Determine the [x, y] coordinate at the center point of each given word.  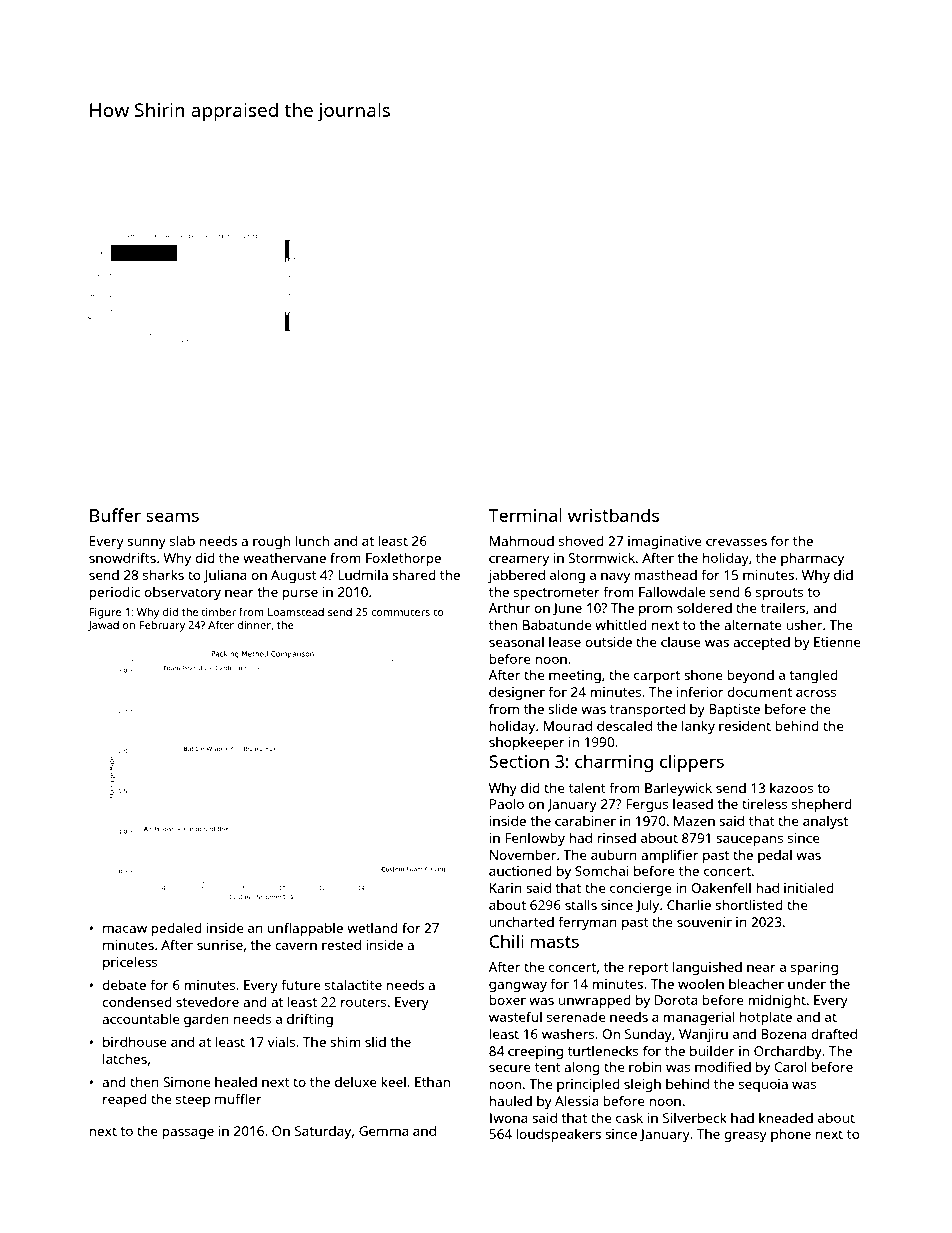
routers [363, 1002]
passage [188, 1134]
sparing [814, 968]
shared [414, 575]
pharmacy [812, 559]
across [816, 693]
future [301, 984]
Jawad [103, 626]
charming [614, 763]
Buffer [115, 515]
